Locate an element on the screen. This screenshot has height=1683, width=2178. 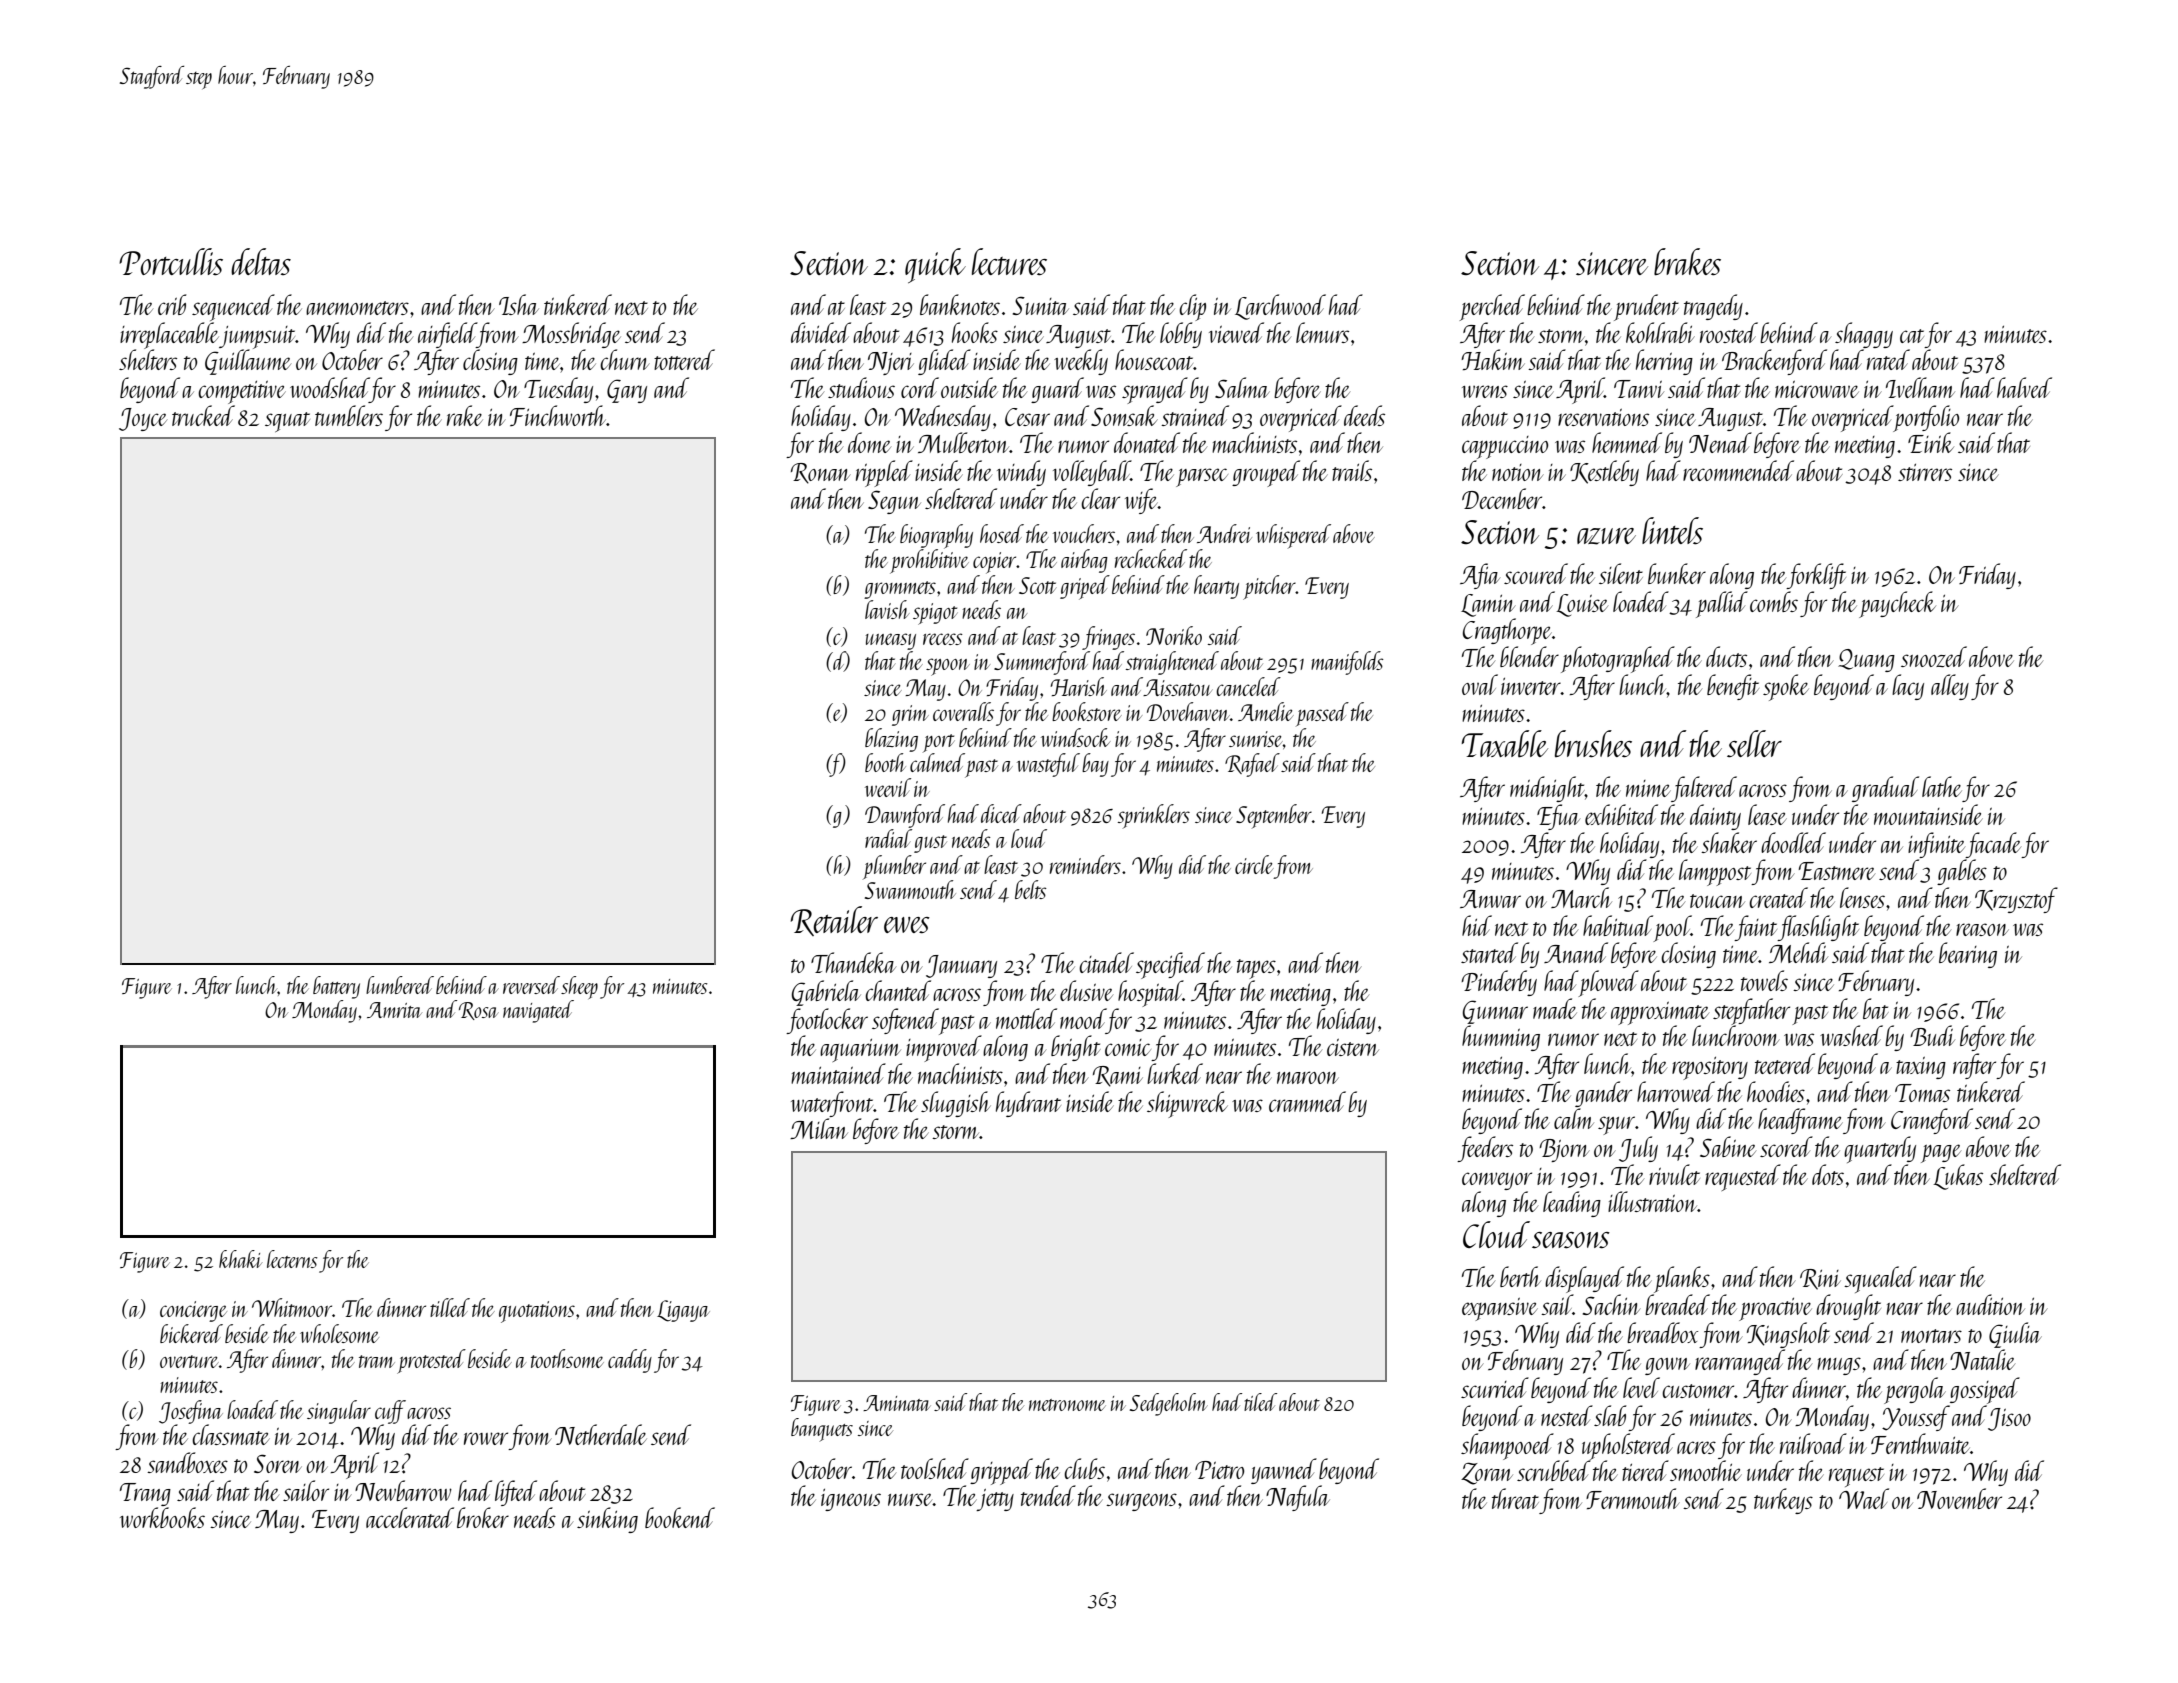
toucan is located at coordinates (1717, 901).
